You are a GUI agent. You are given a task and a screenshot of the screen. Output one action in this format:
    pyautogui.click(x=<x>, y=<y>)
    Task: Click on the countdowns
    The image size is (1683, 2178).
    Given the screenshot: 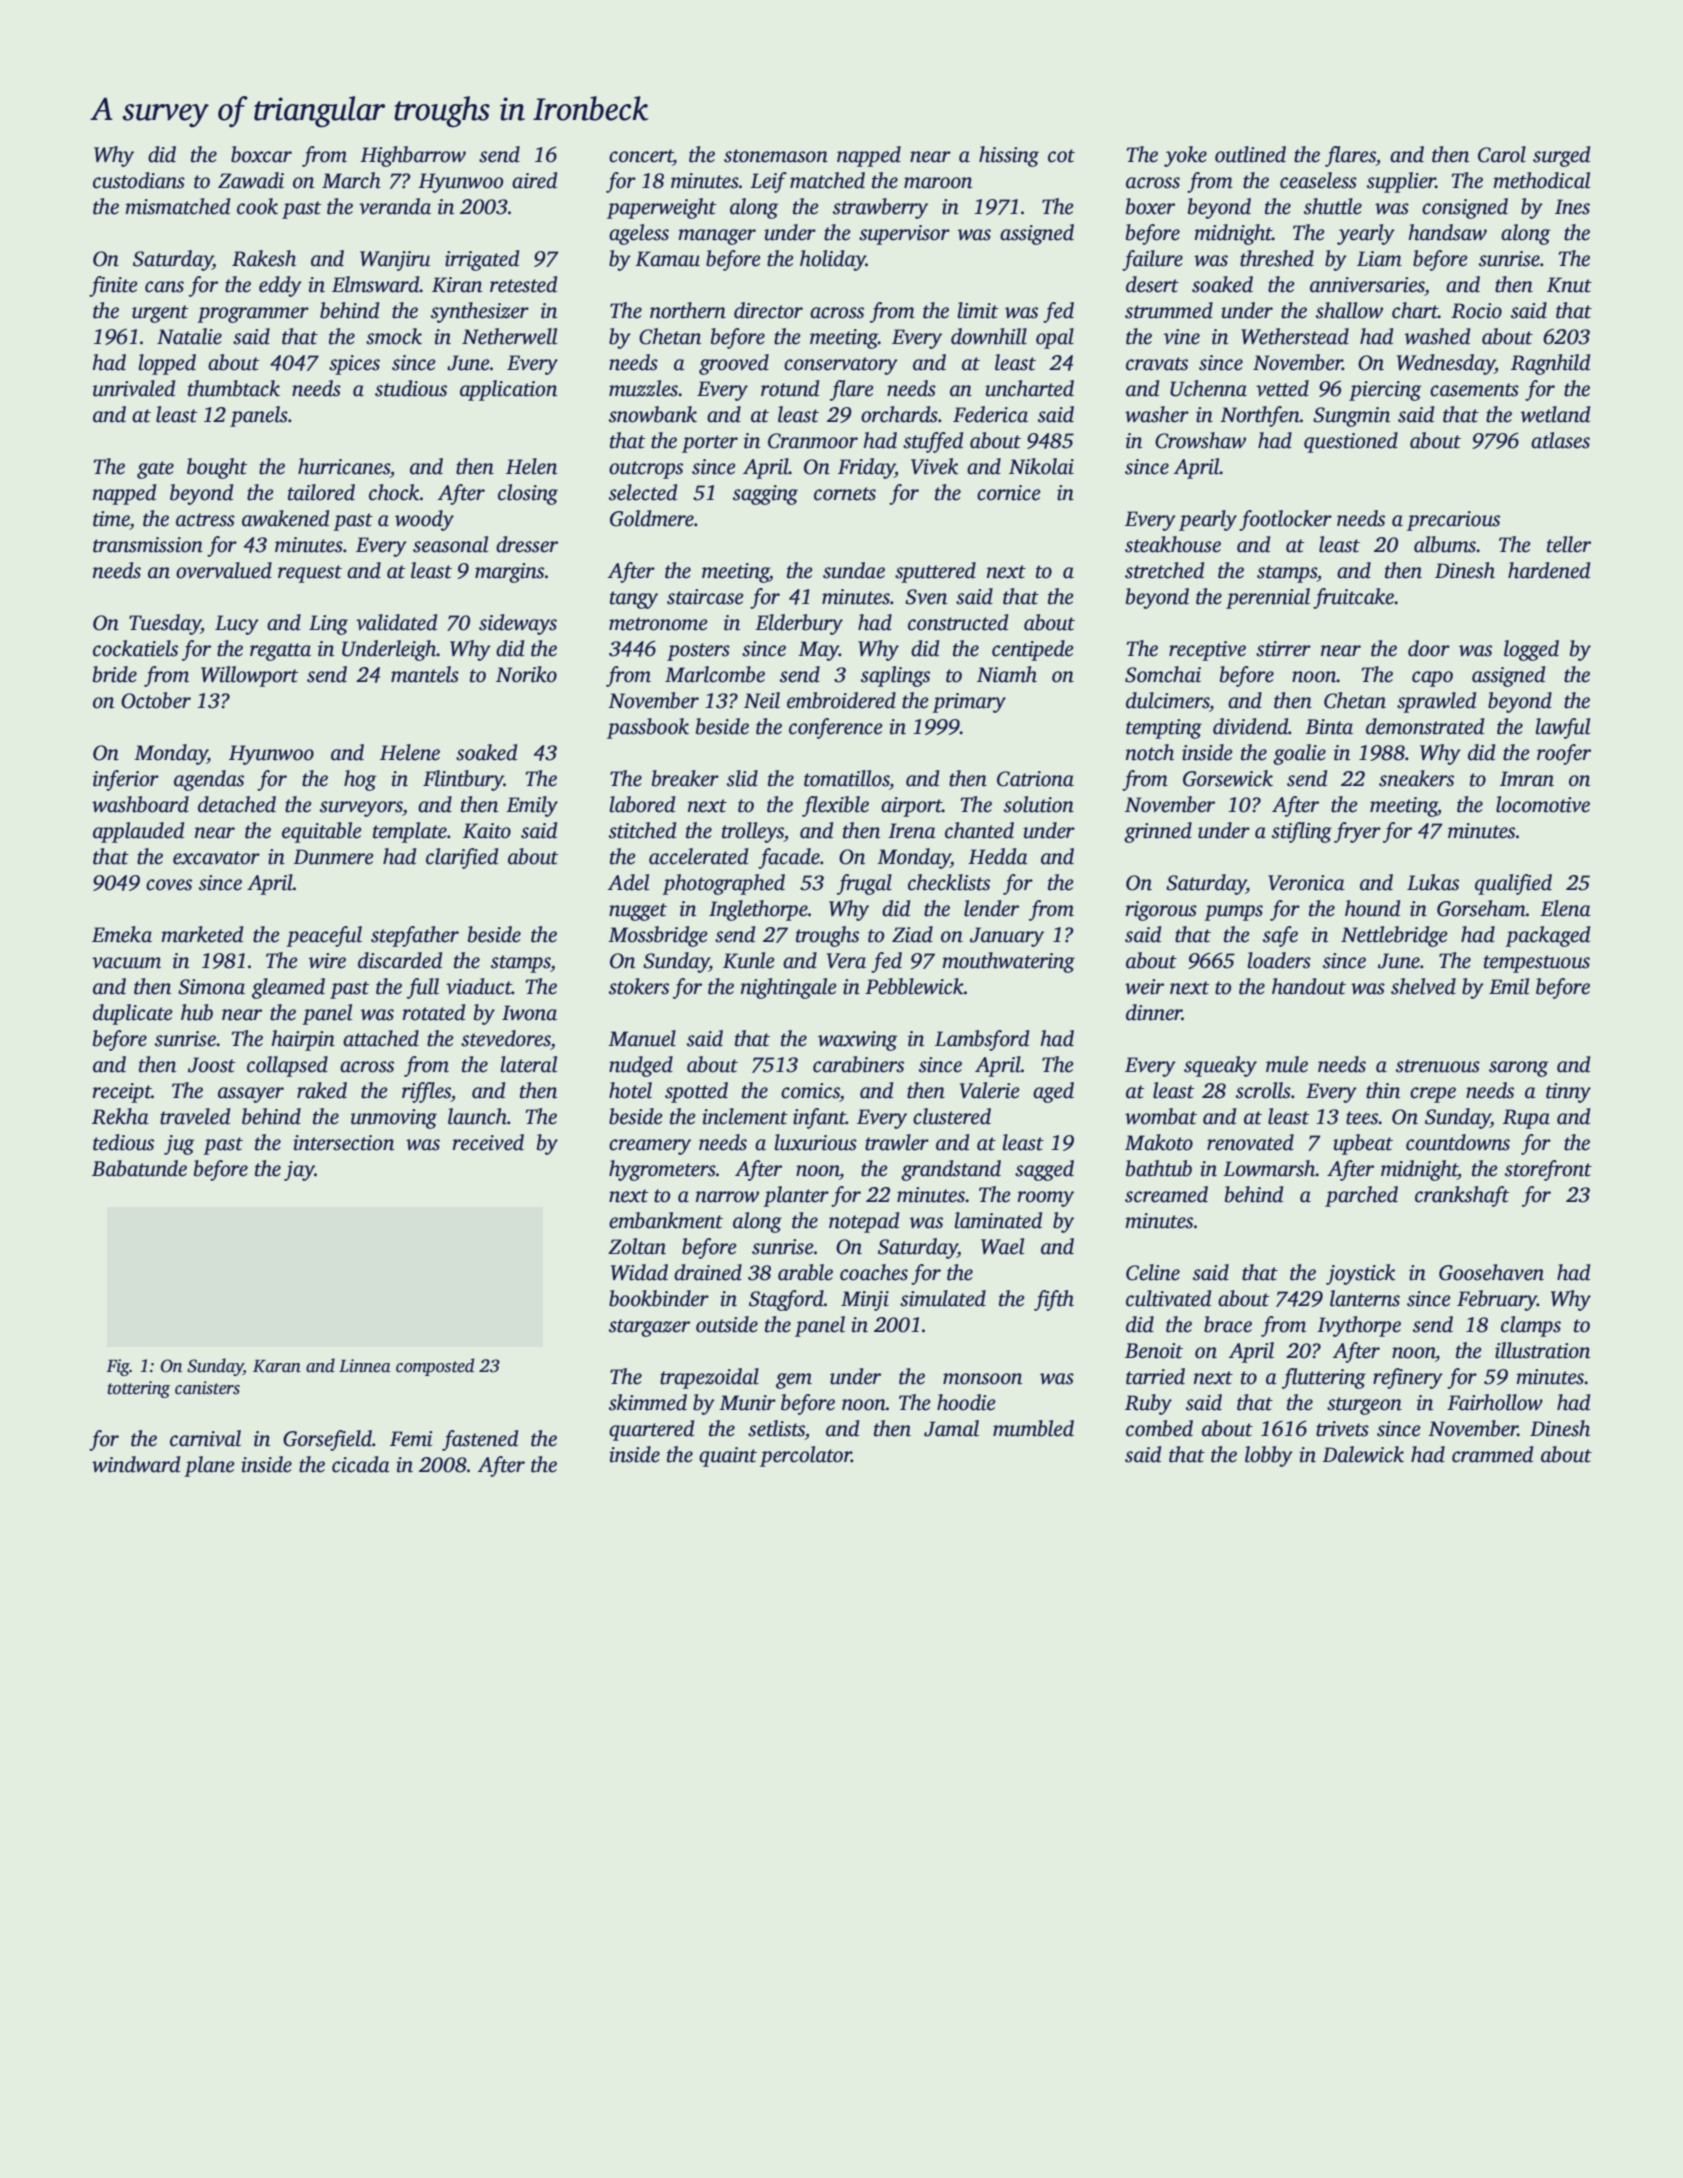 What is the action you would take?
    pyautogui.click(x=1458, y=1142)
